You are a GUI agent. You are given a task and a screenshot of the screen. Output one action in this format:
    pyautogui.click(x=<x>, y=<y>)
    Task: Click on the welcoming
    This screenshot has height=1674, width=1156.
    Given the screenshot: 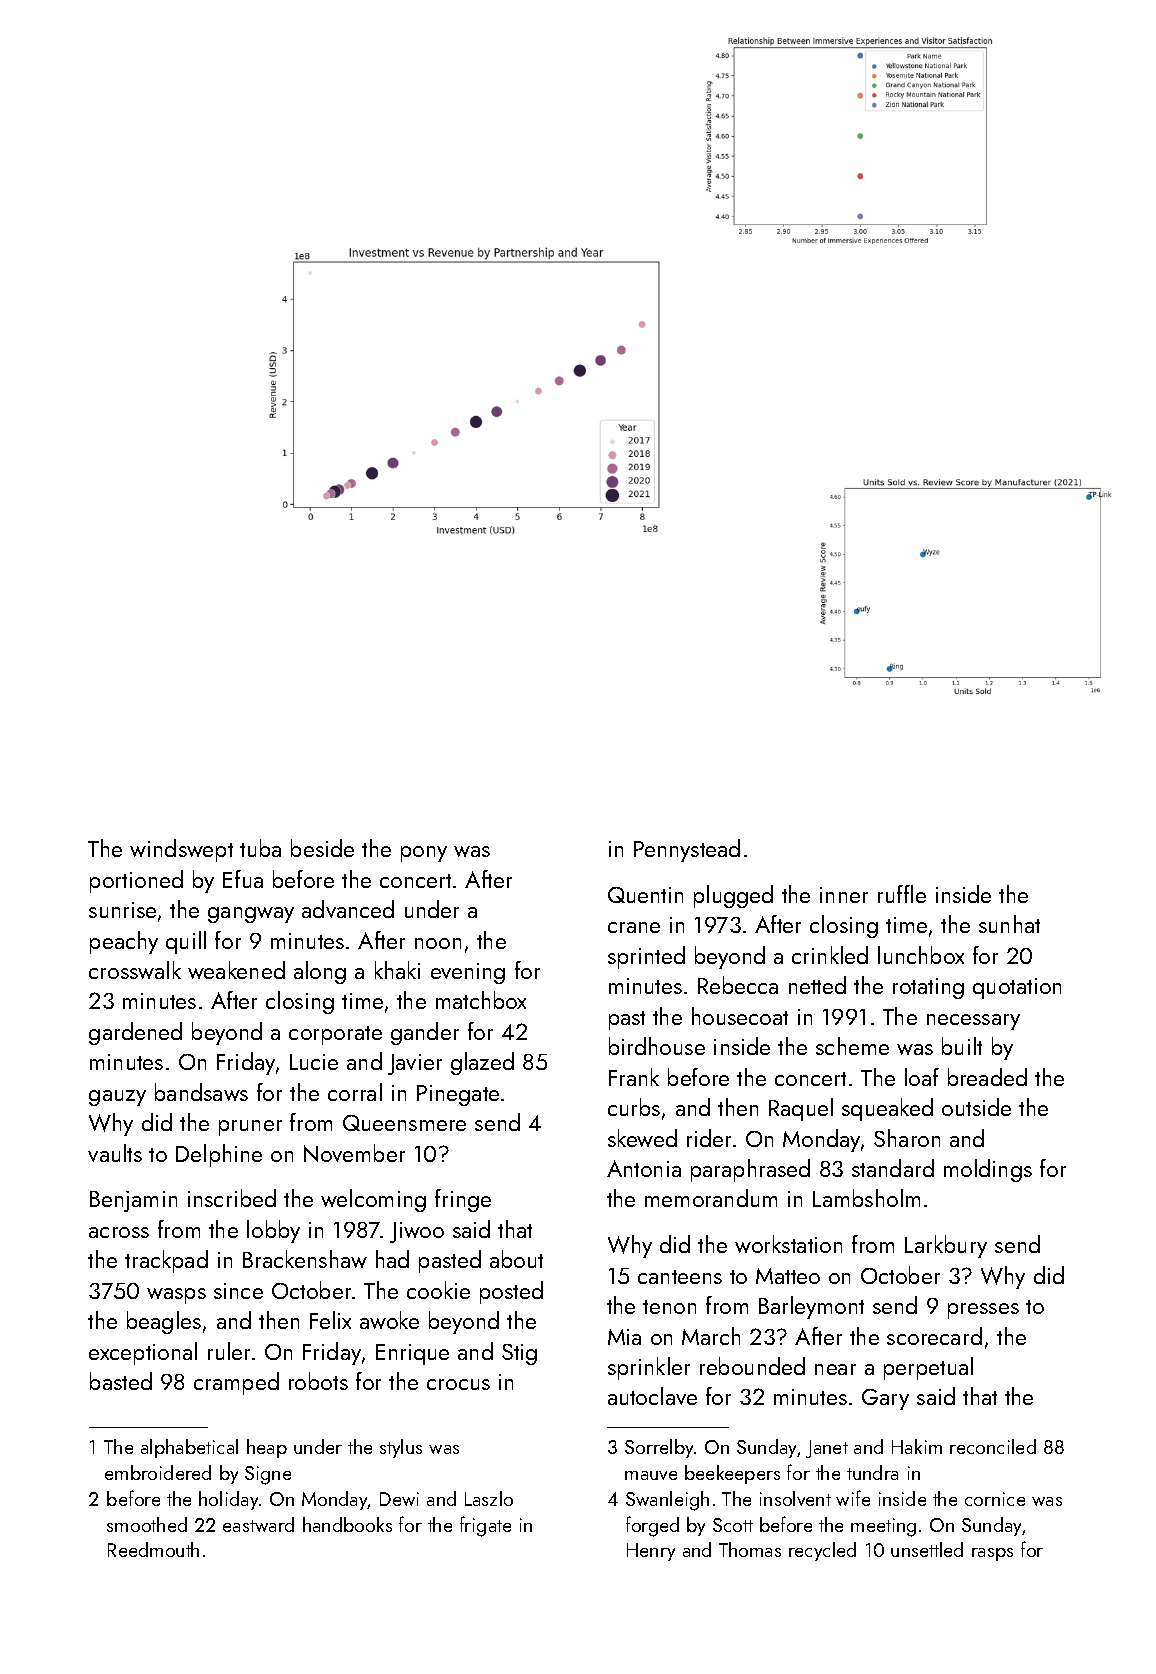 What is the action you would take?
    pyautogui.click(x=373, y=1200)
